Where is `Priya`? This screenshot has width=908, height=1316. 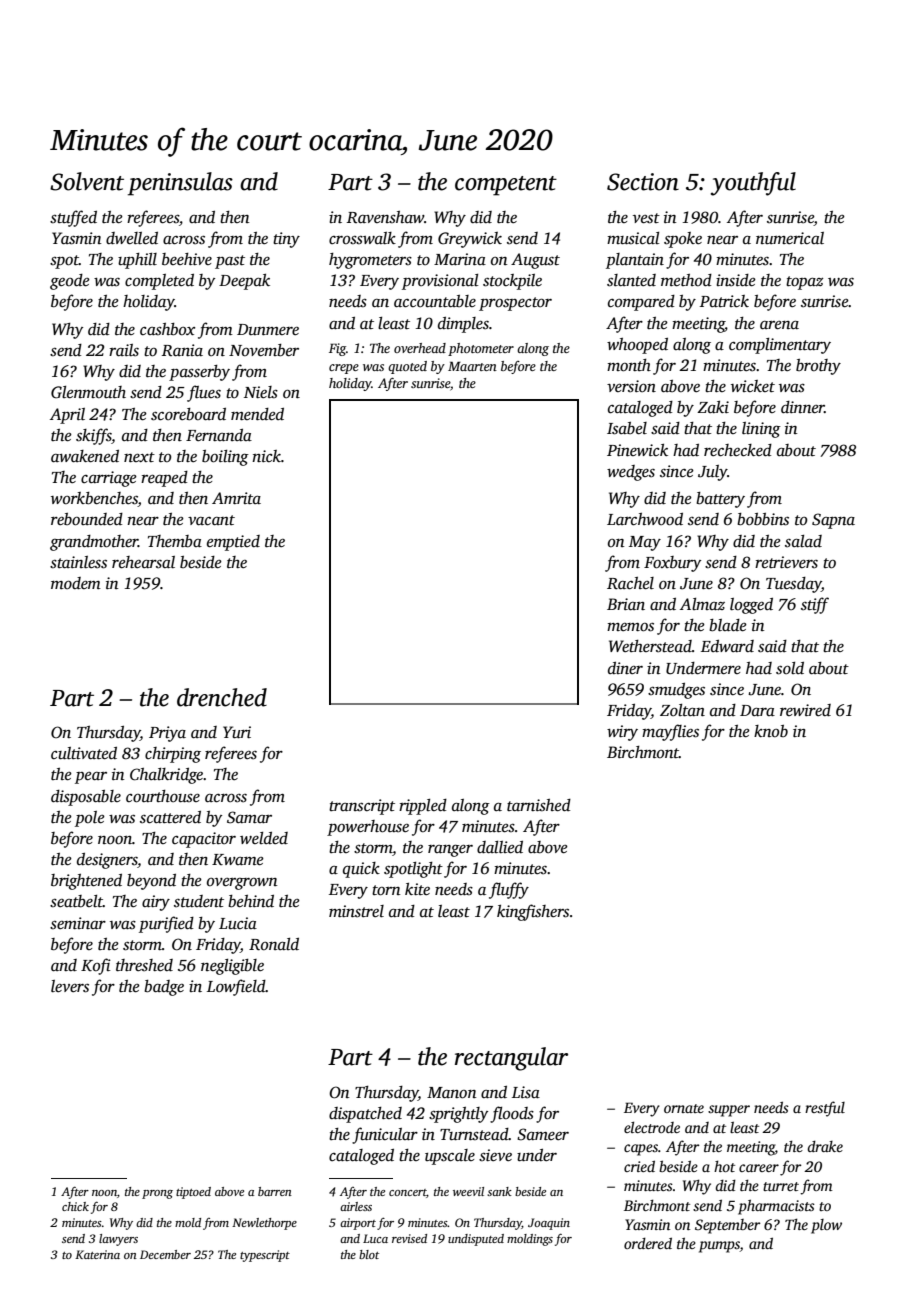
Priya is located at coordinates (167, 734).
